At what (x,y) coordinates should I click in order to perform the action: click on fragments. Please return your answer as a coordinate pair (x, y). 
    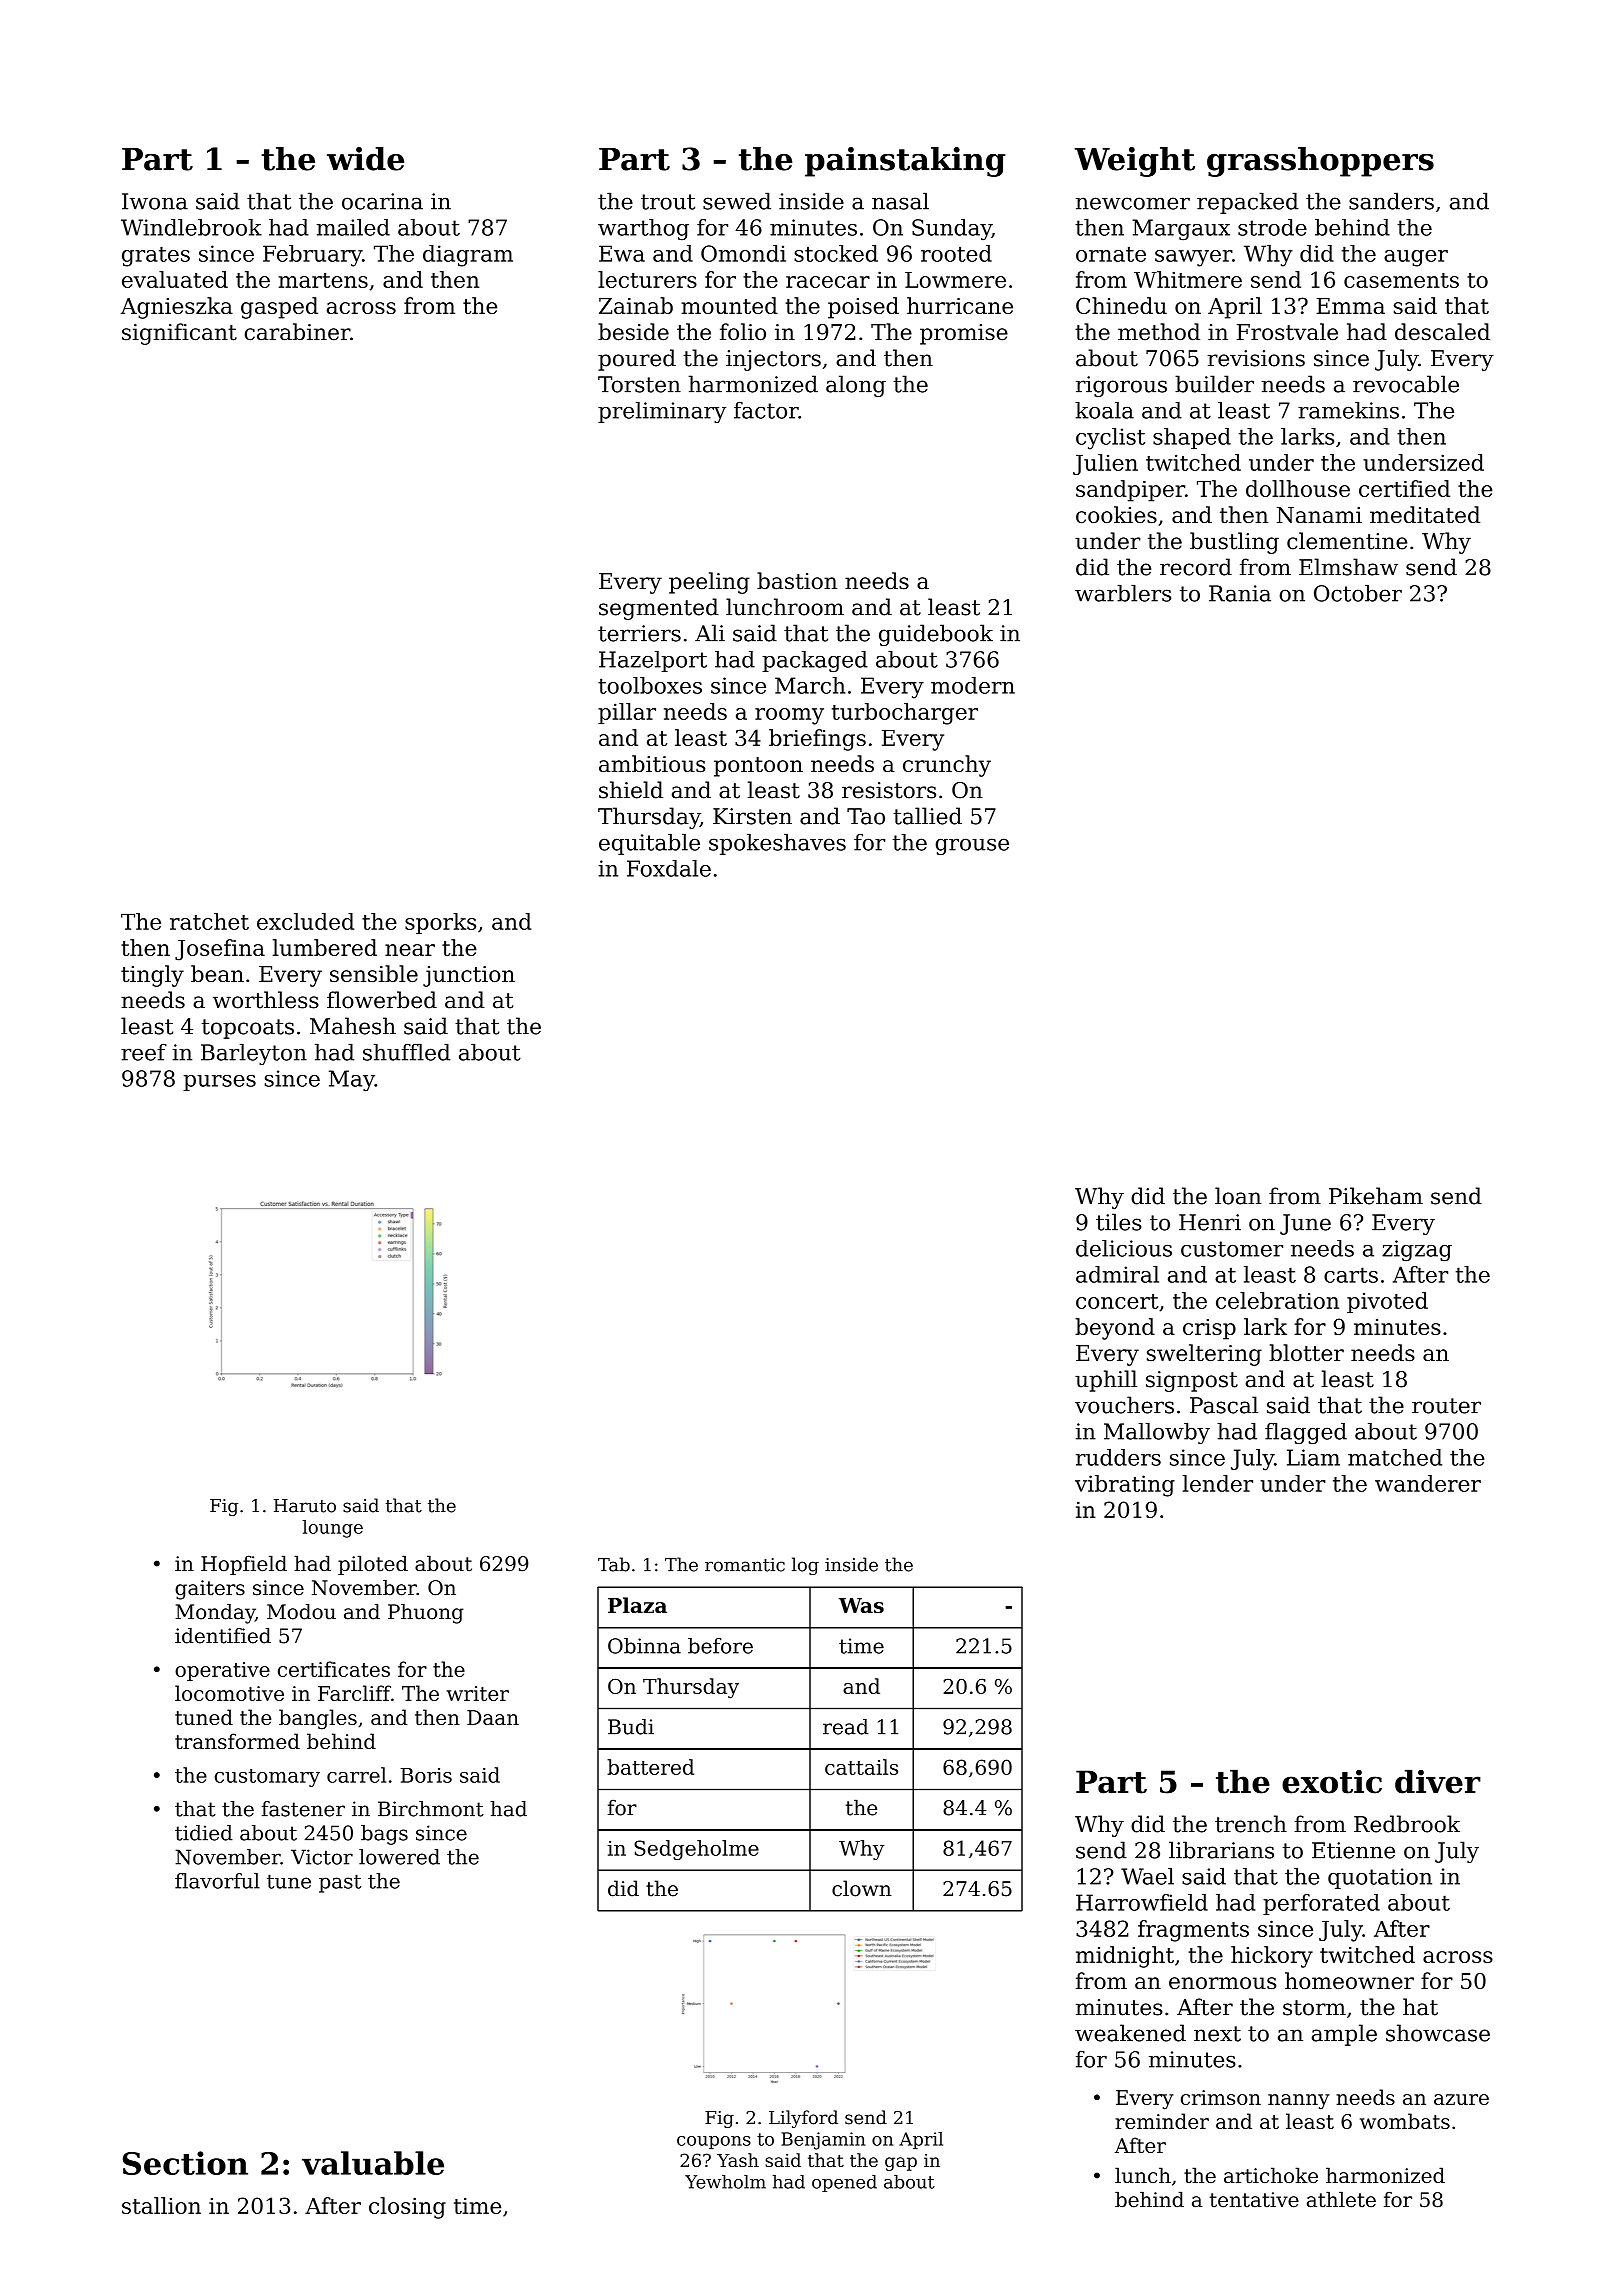
    Looking at the image, I should click on (1193, 1931).
